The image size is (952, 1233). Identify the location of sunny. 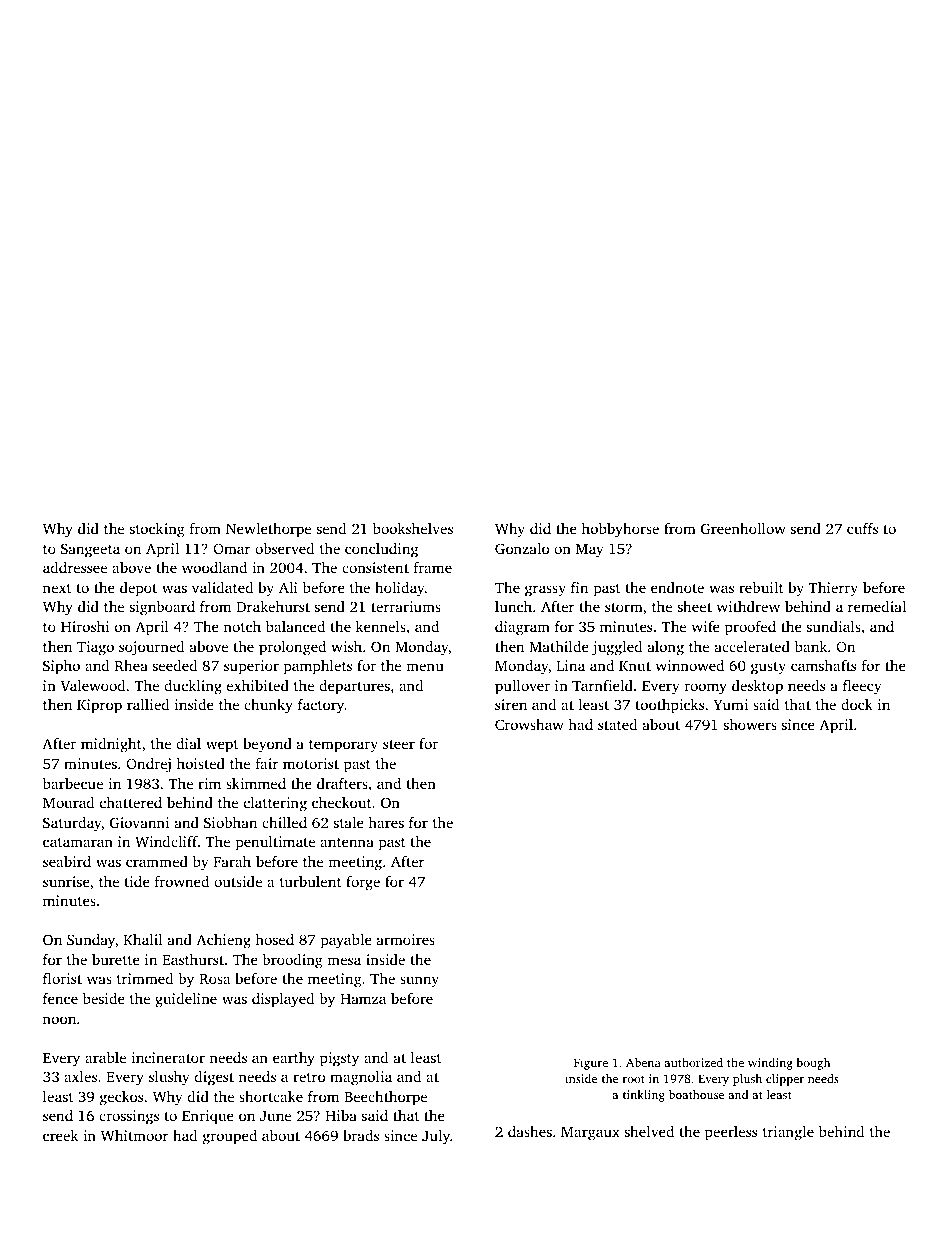
(419, 982).
